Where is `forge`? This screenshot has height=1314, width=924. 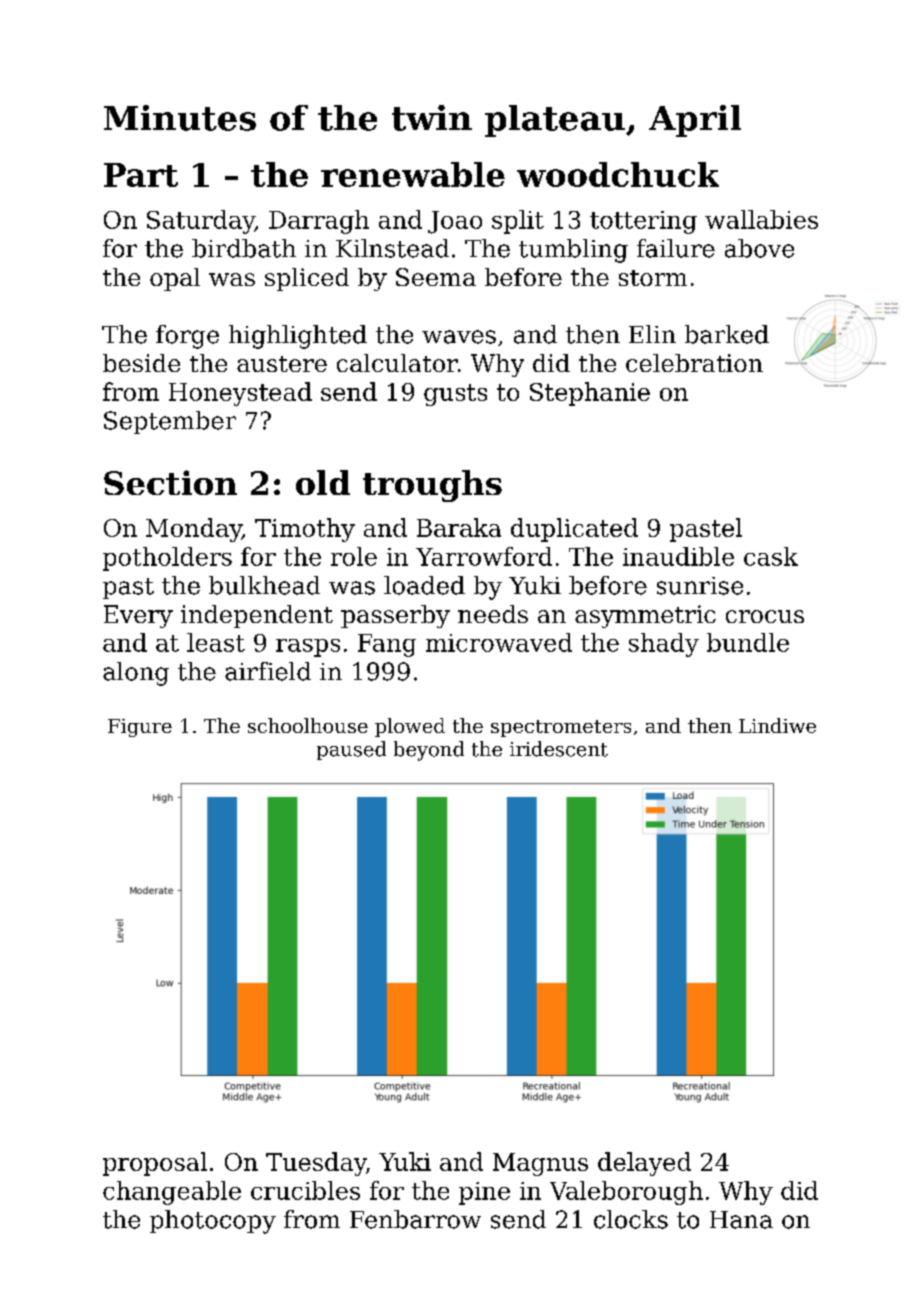
forge is located at coordinates (187, 337).
